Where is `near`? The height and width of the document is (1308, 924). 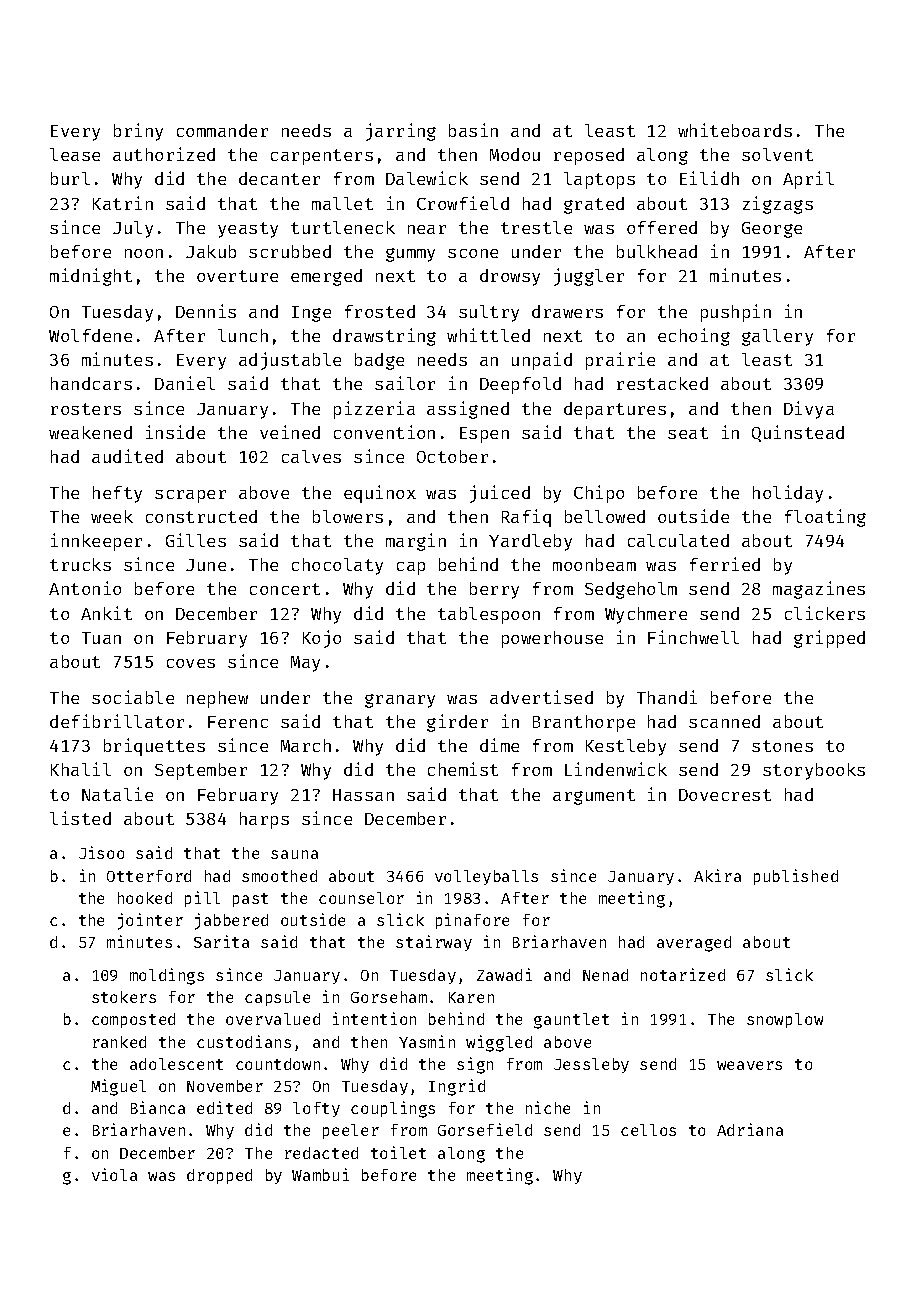 near is located at coordinates (427, 229).
